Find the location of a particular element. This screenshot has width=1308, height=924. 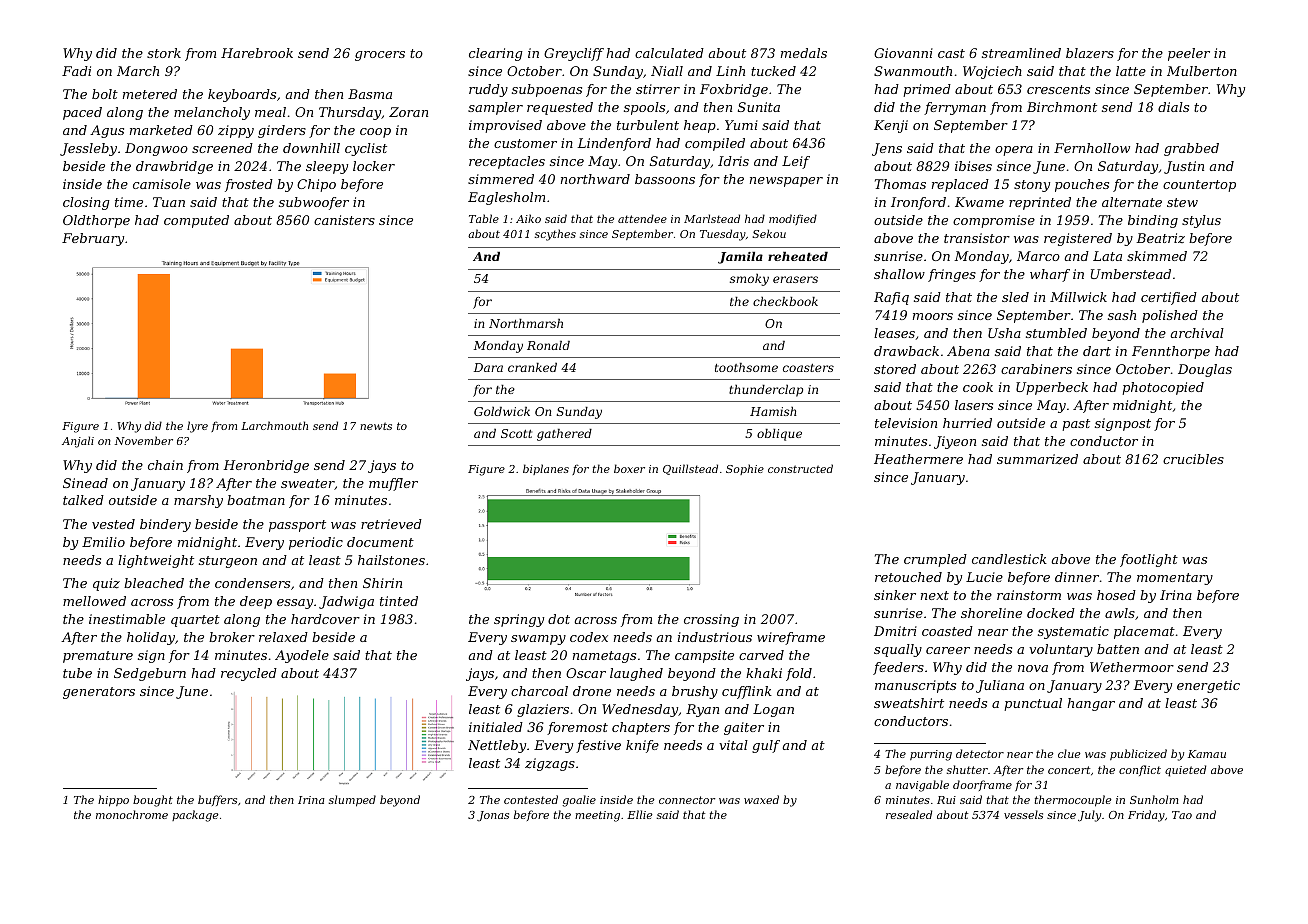

slumped is located at coordinates (352, 801).
